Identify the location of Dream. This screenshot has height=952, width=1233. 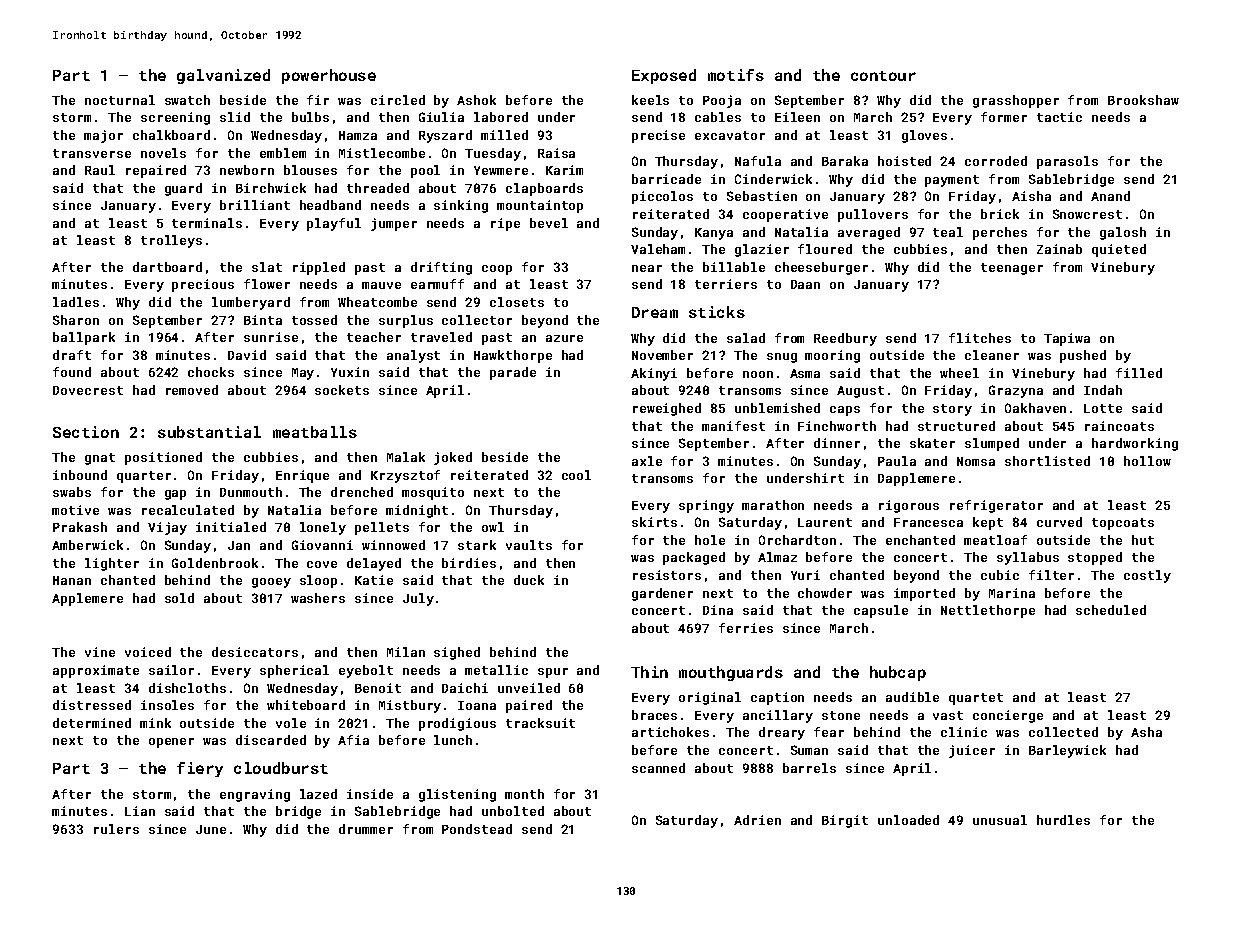
(655, 312).
